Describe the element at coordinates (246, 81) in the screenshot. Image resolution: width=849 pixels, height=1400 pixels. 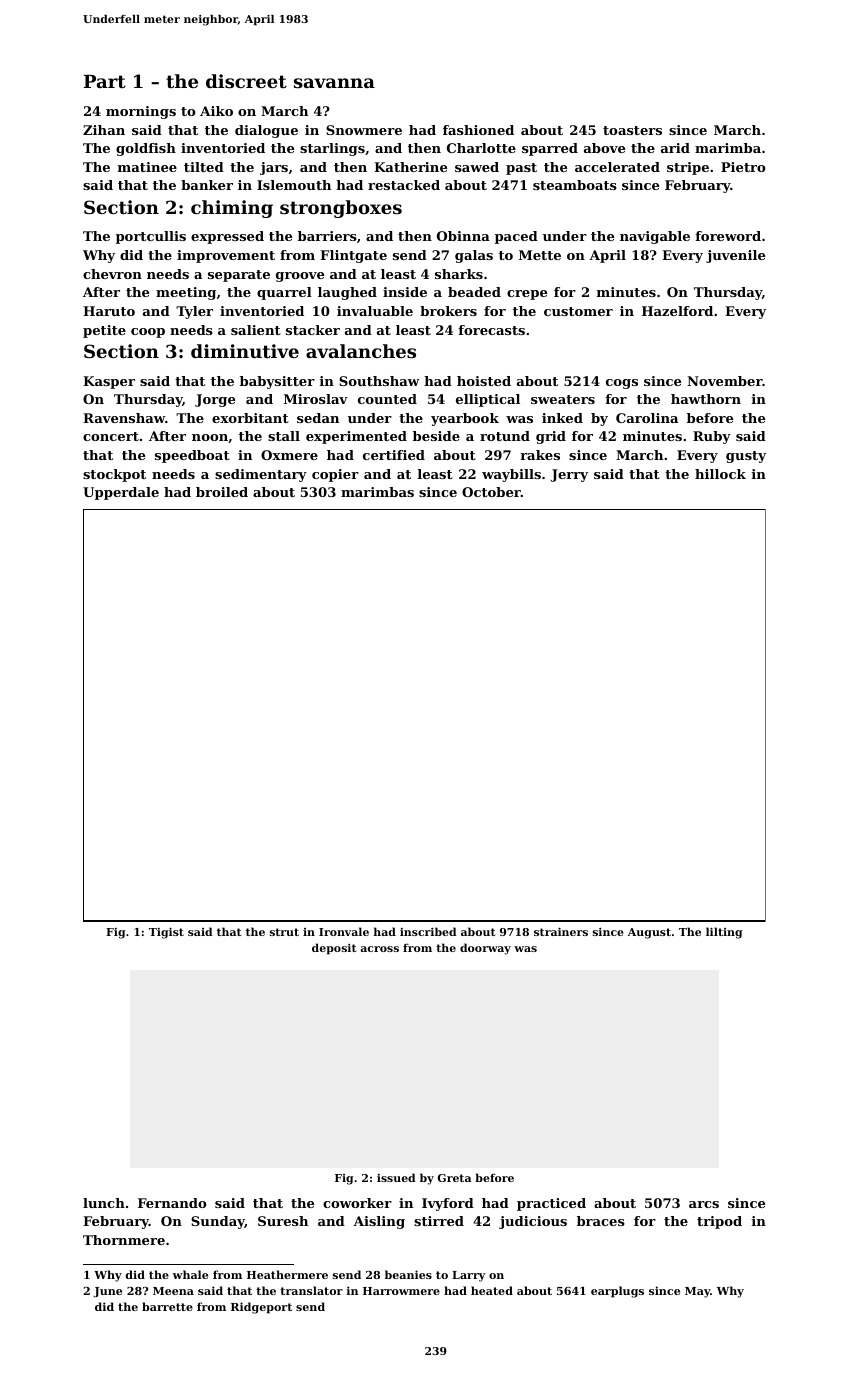
I see `discreet` at that location.
